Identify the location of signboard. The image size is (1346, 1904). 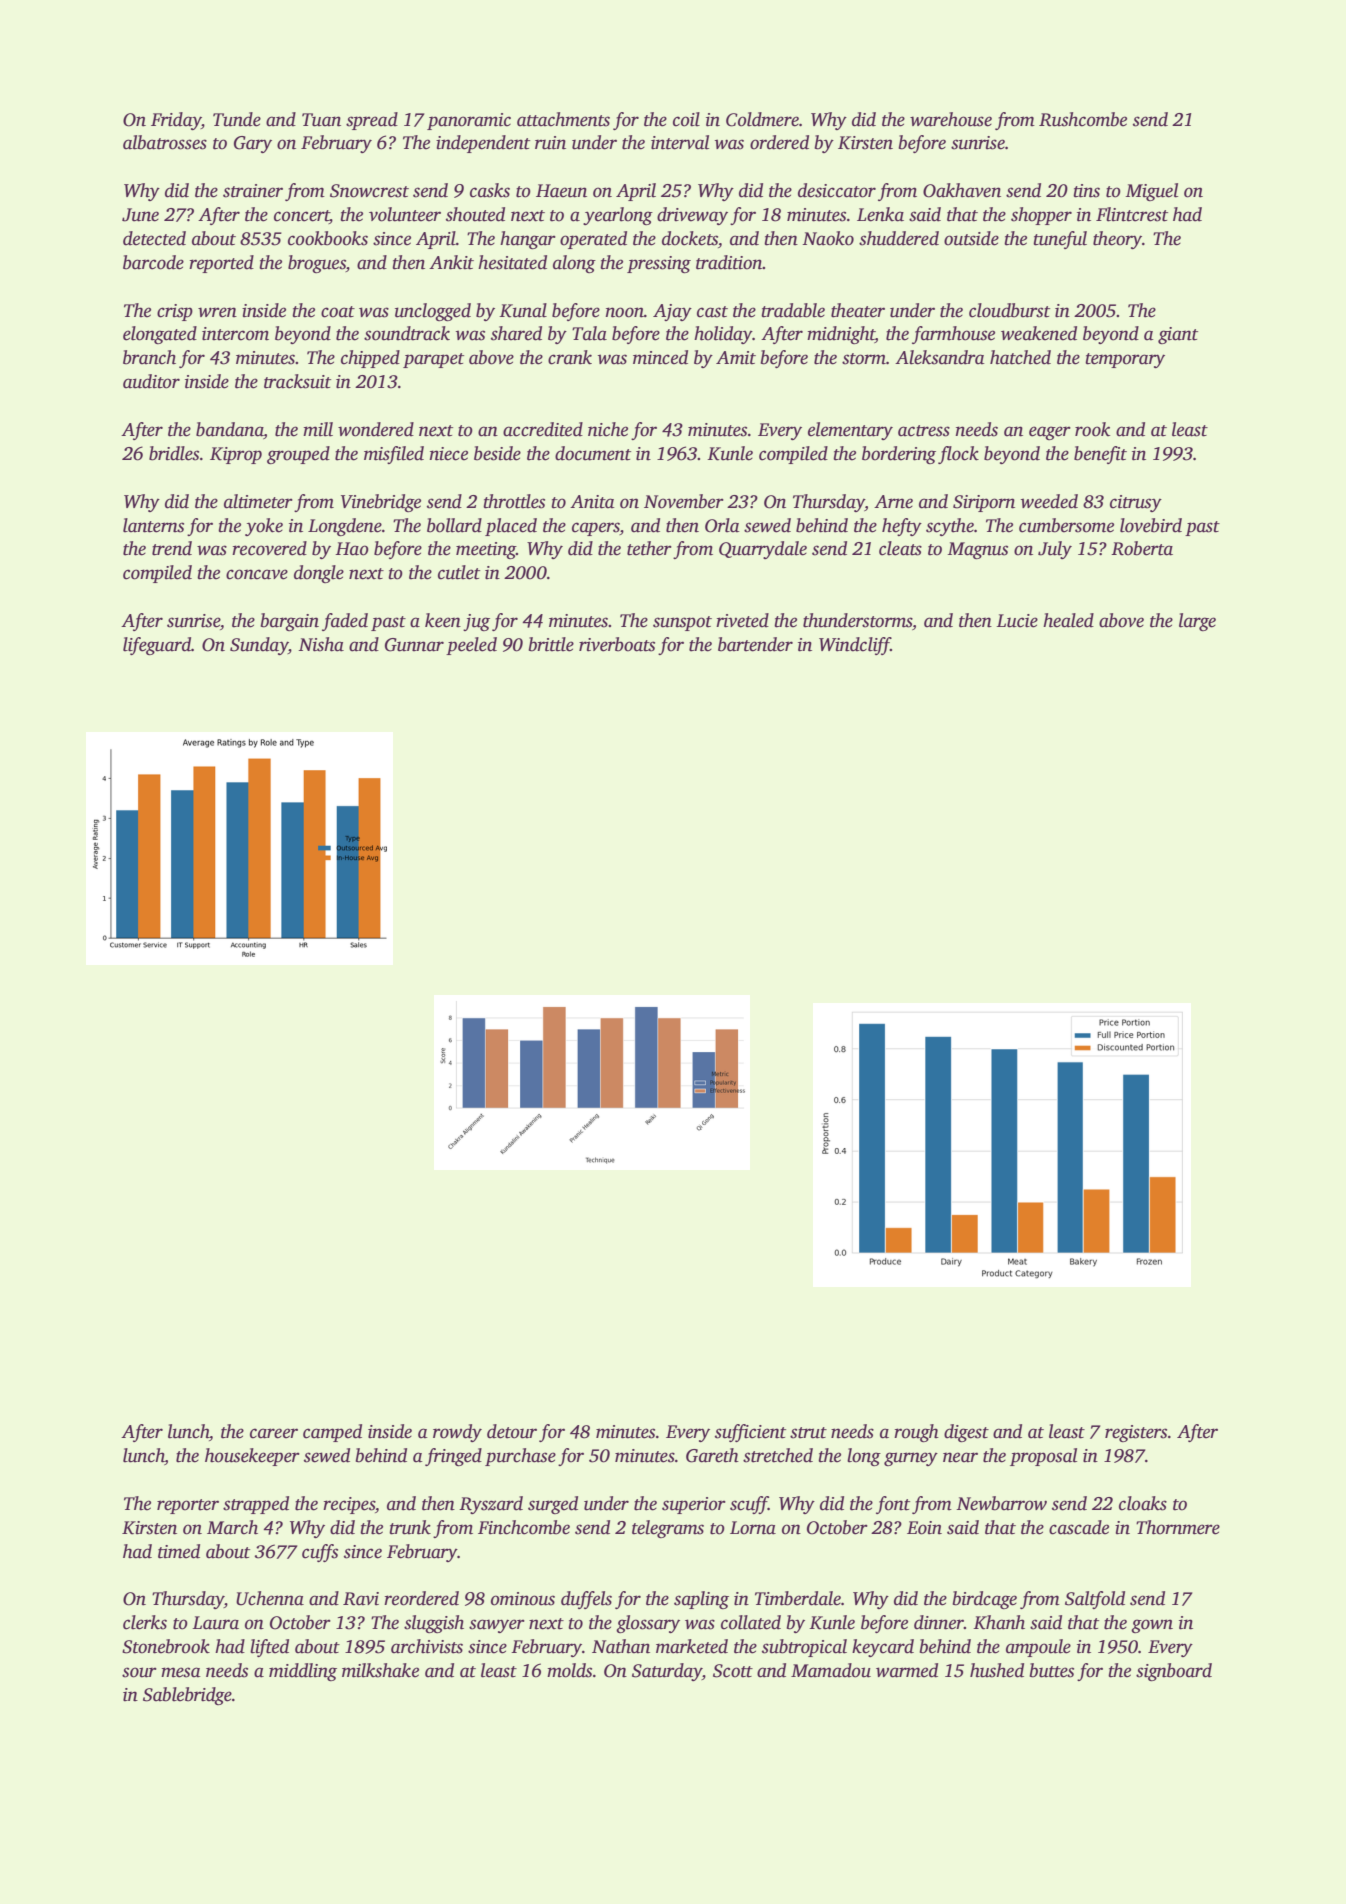
(1174, 1672).
